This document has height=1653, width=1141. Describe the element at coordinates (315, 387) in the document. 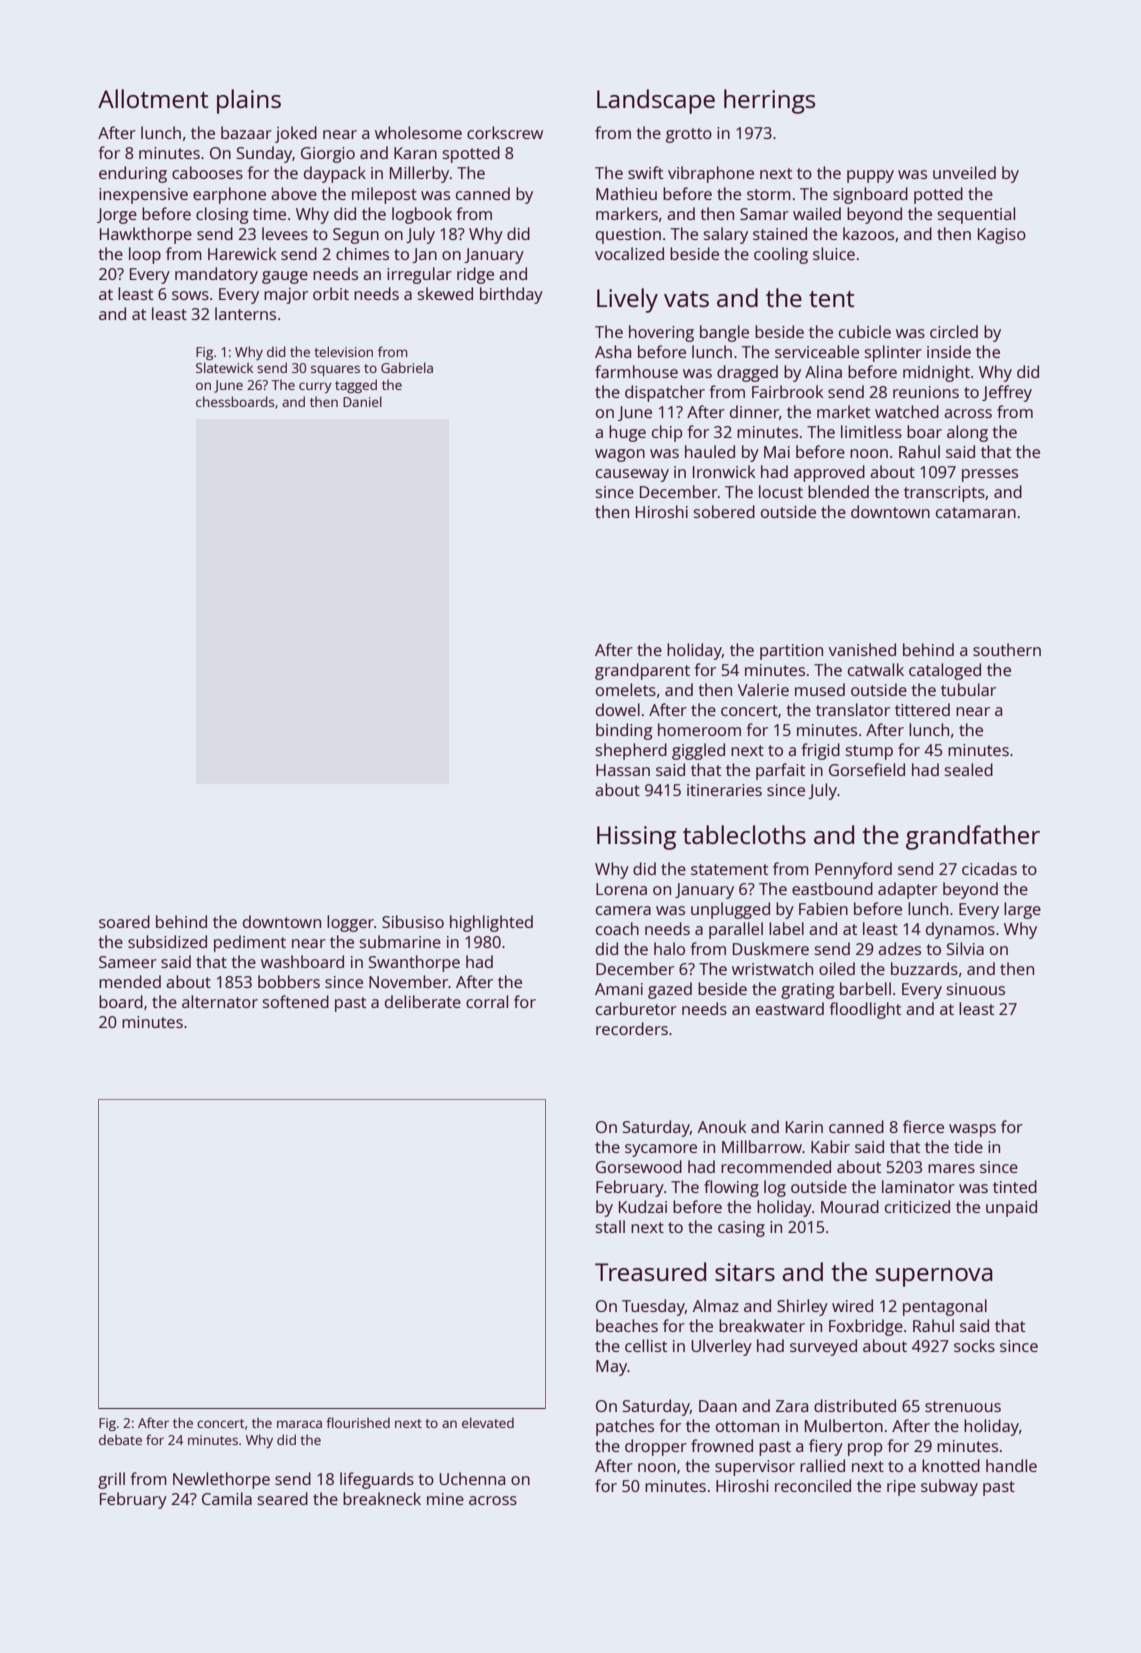

I see `curry` at that location.
